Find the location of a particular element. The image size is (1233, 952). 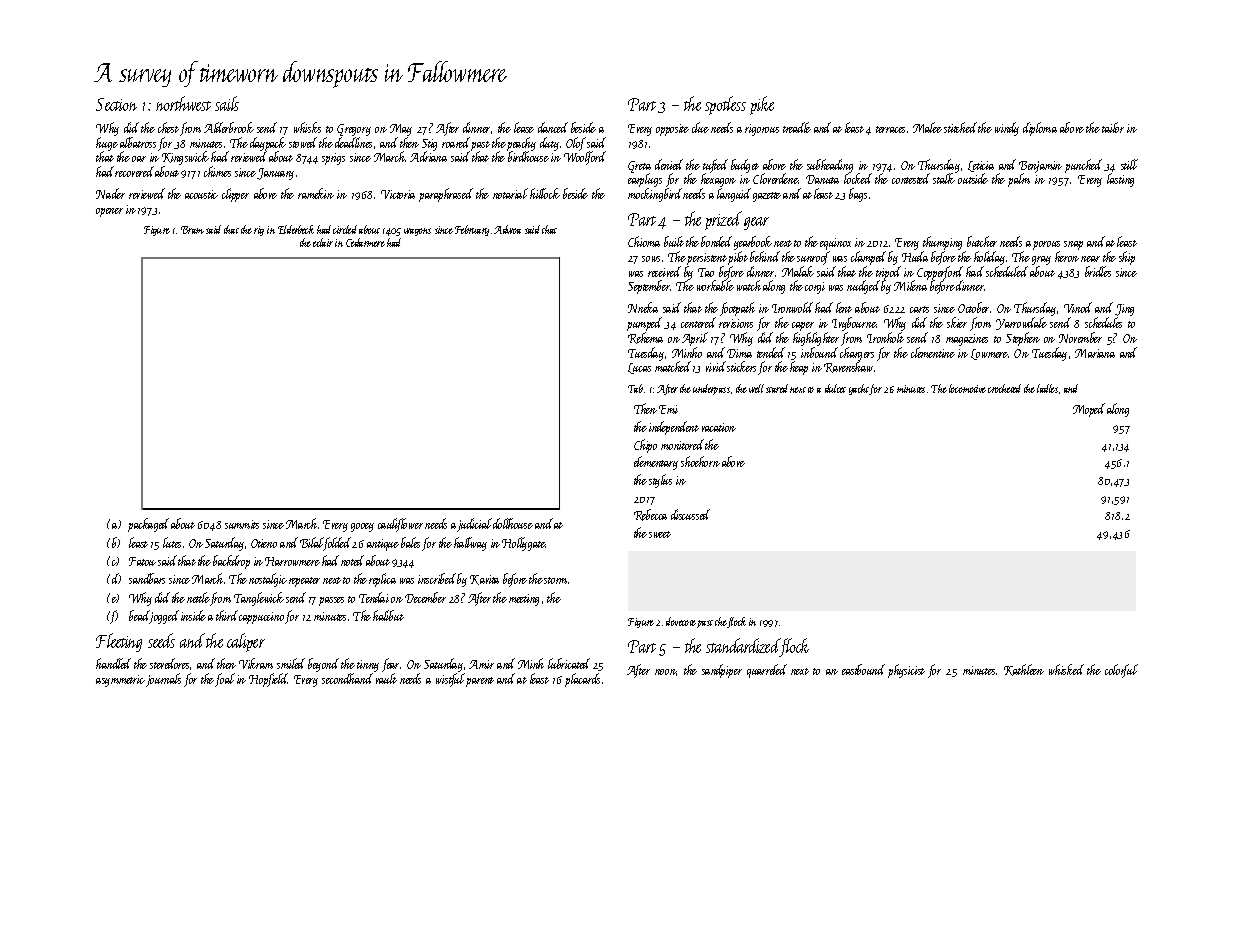

Nneka is located at coordinates (643, 307).
